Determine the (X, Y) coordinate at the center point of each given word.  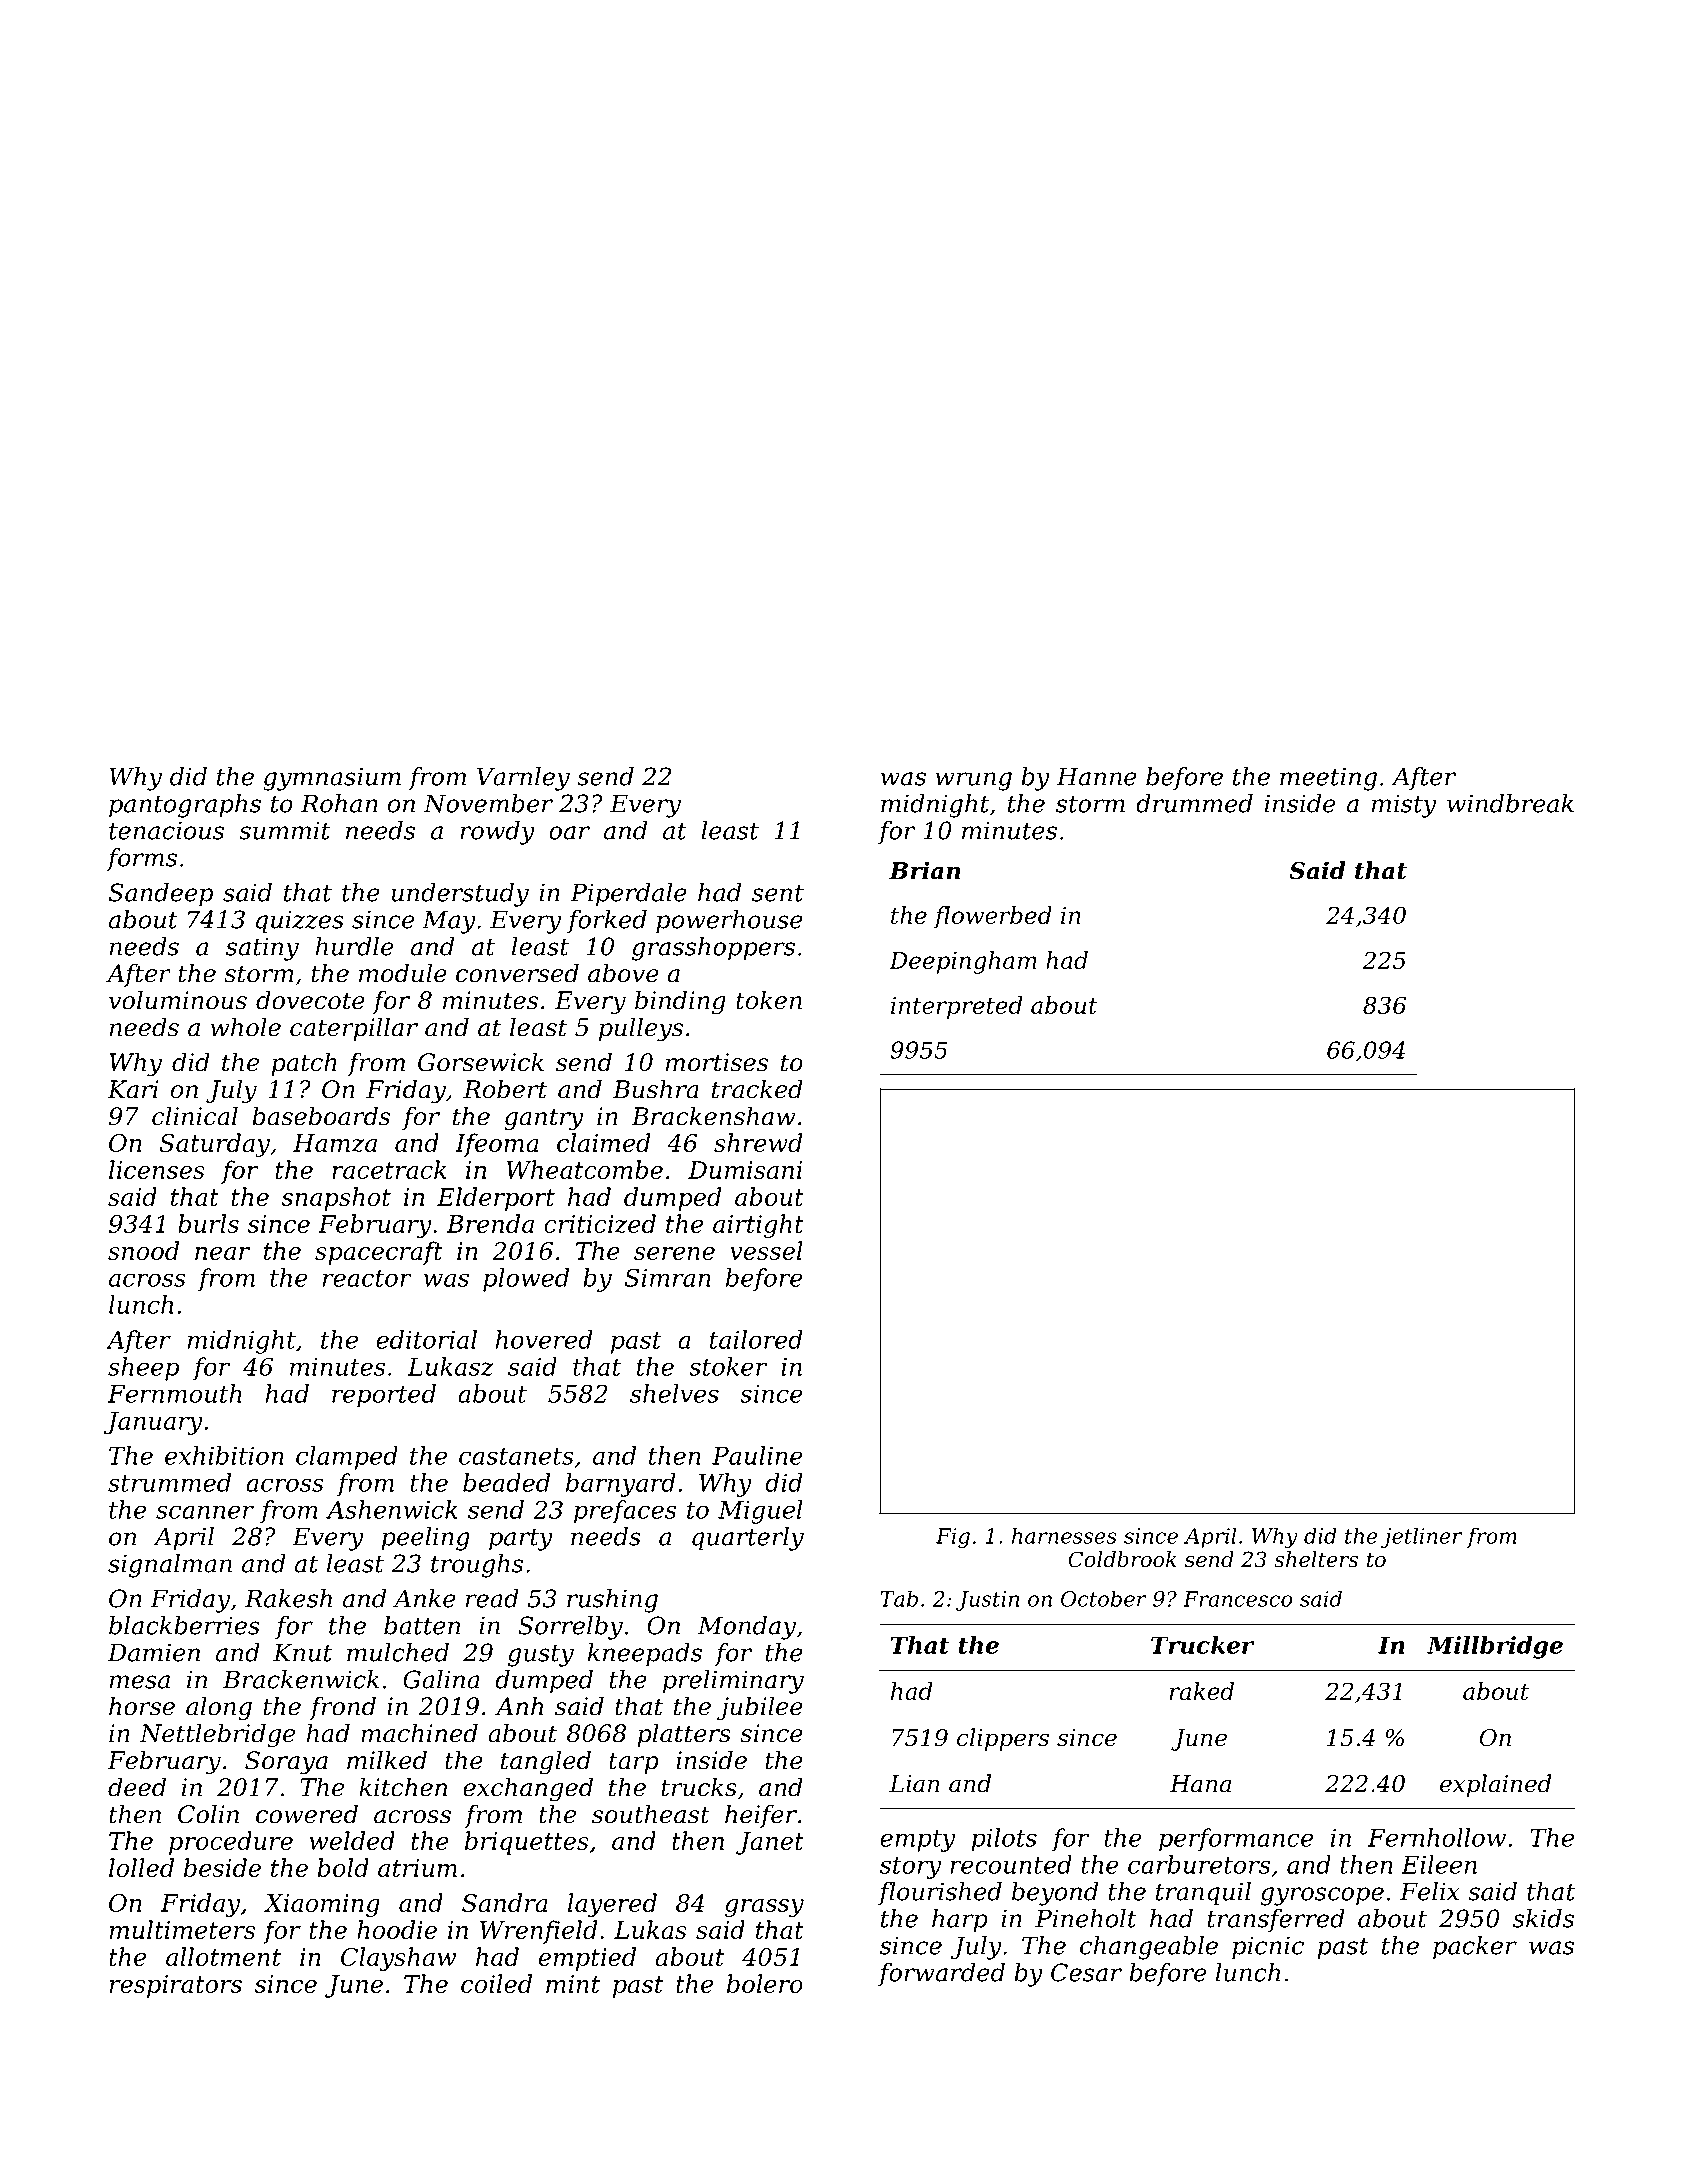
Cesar (1086, 1972)
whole (245, 1027)
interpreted (956, 1007)
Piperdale (628, 894)
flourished (940, 1893)
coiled (496, 1983)
